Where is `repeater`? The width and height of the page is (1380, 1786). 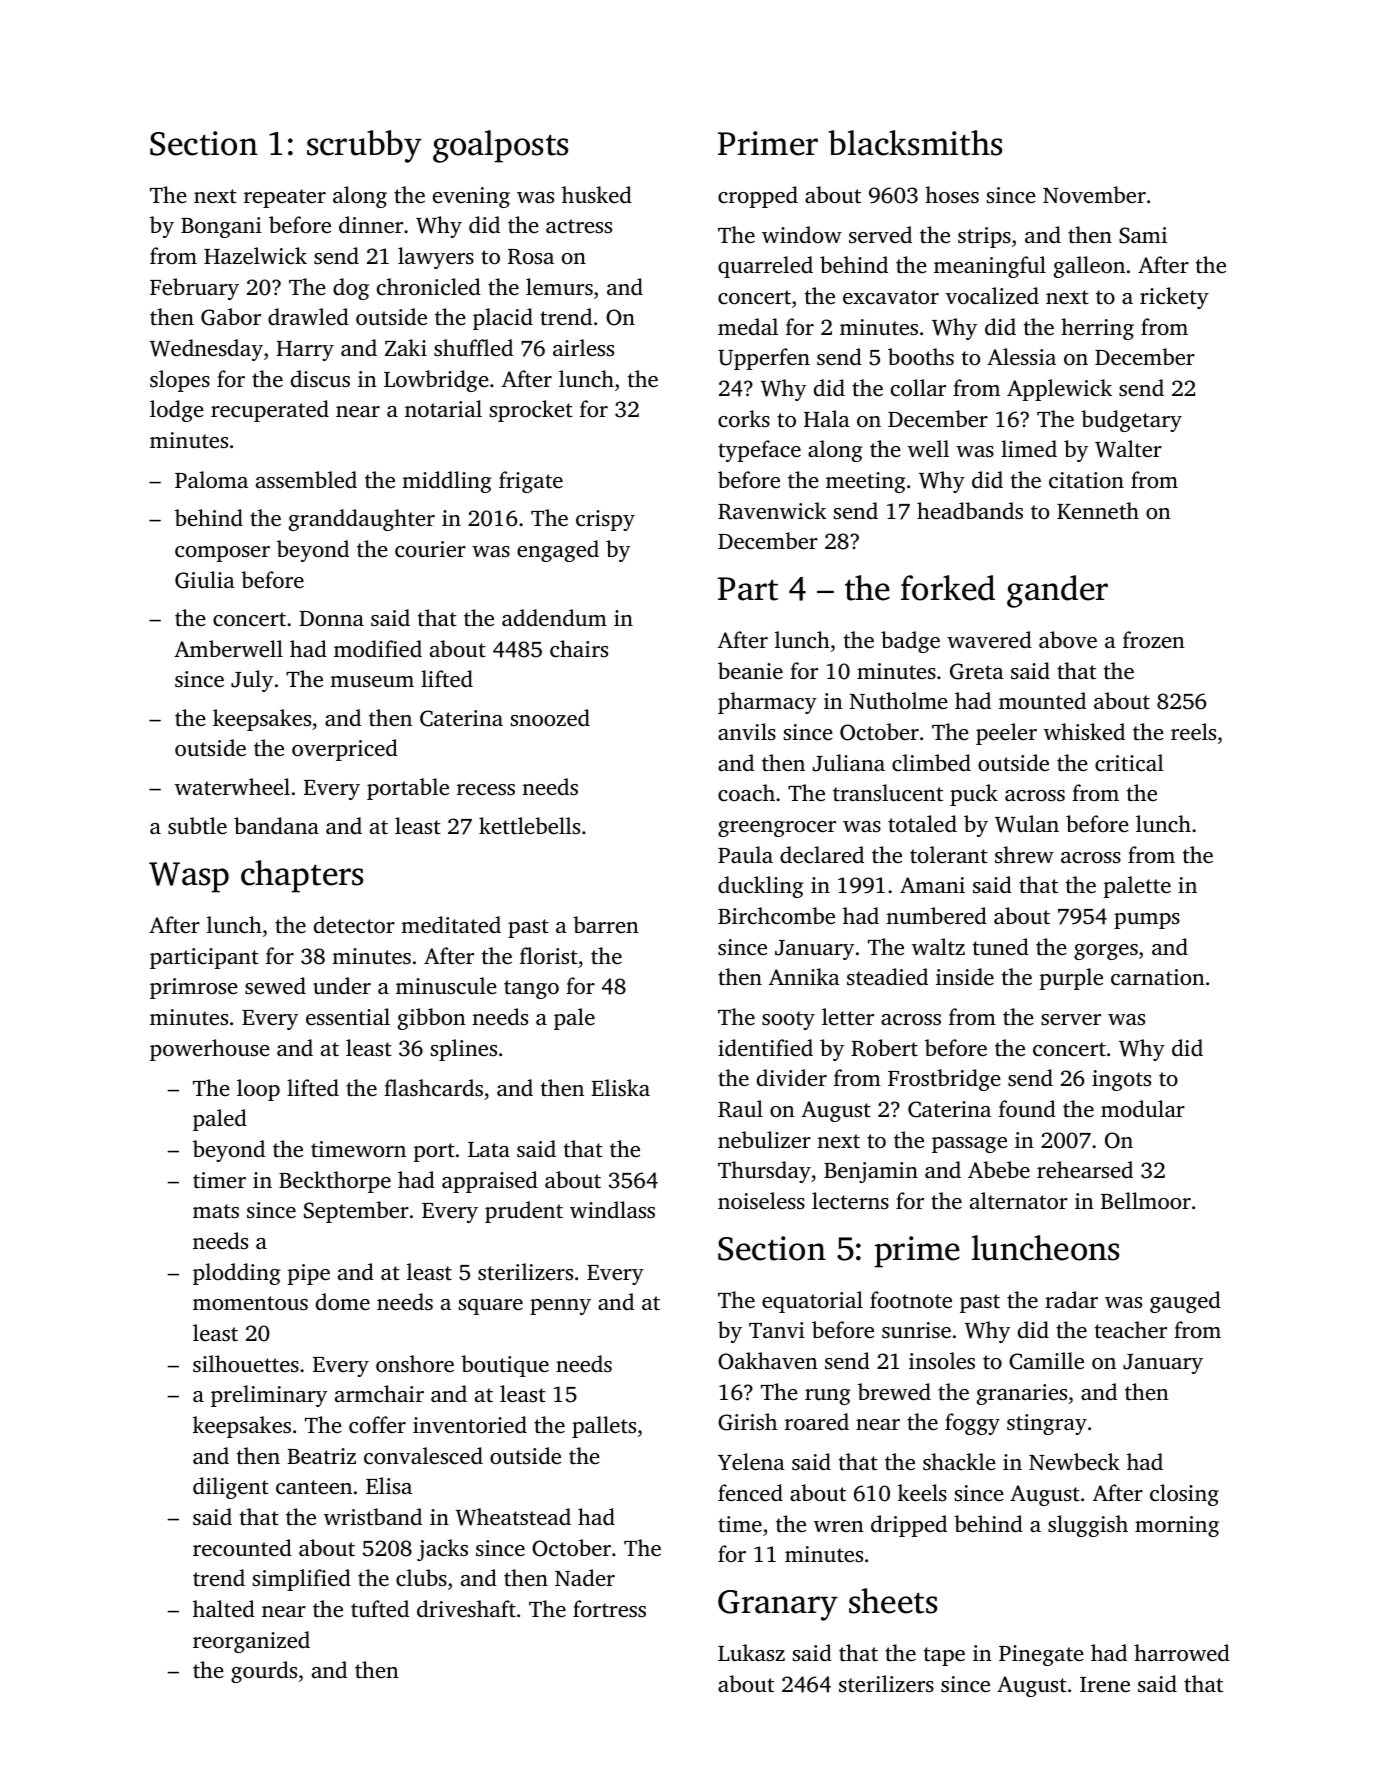
repeater is located at coordinates (285, 198).
